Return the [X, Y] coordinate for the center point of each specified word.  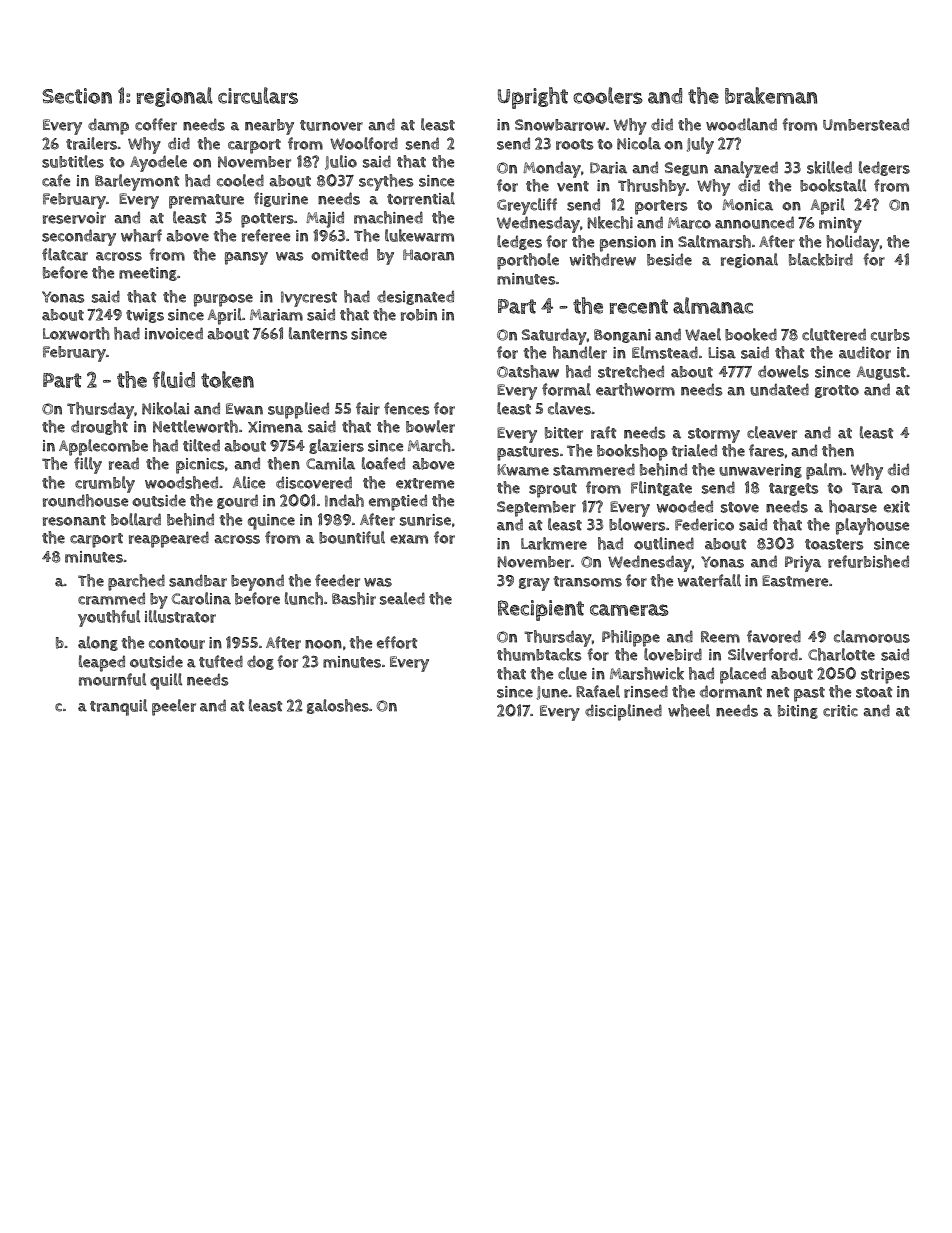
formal [566, 389]
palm [824, 471]
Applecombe [103, 447]
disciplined [623, 712]
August [881, 373]
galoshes [338, 706]
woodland [741, 124]
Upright [533, 98]
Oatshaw [528, 371]
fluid [173, 379]
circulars [258, 95]
